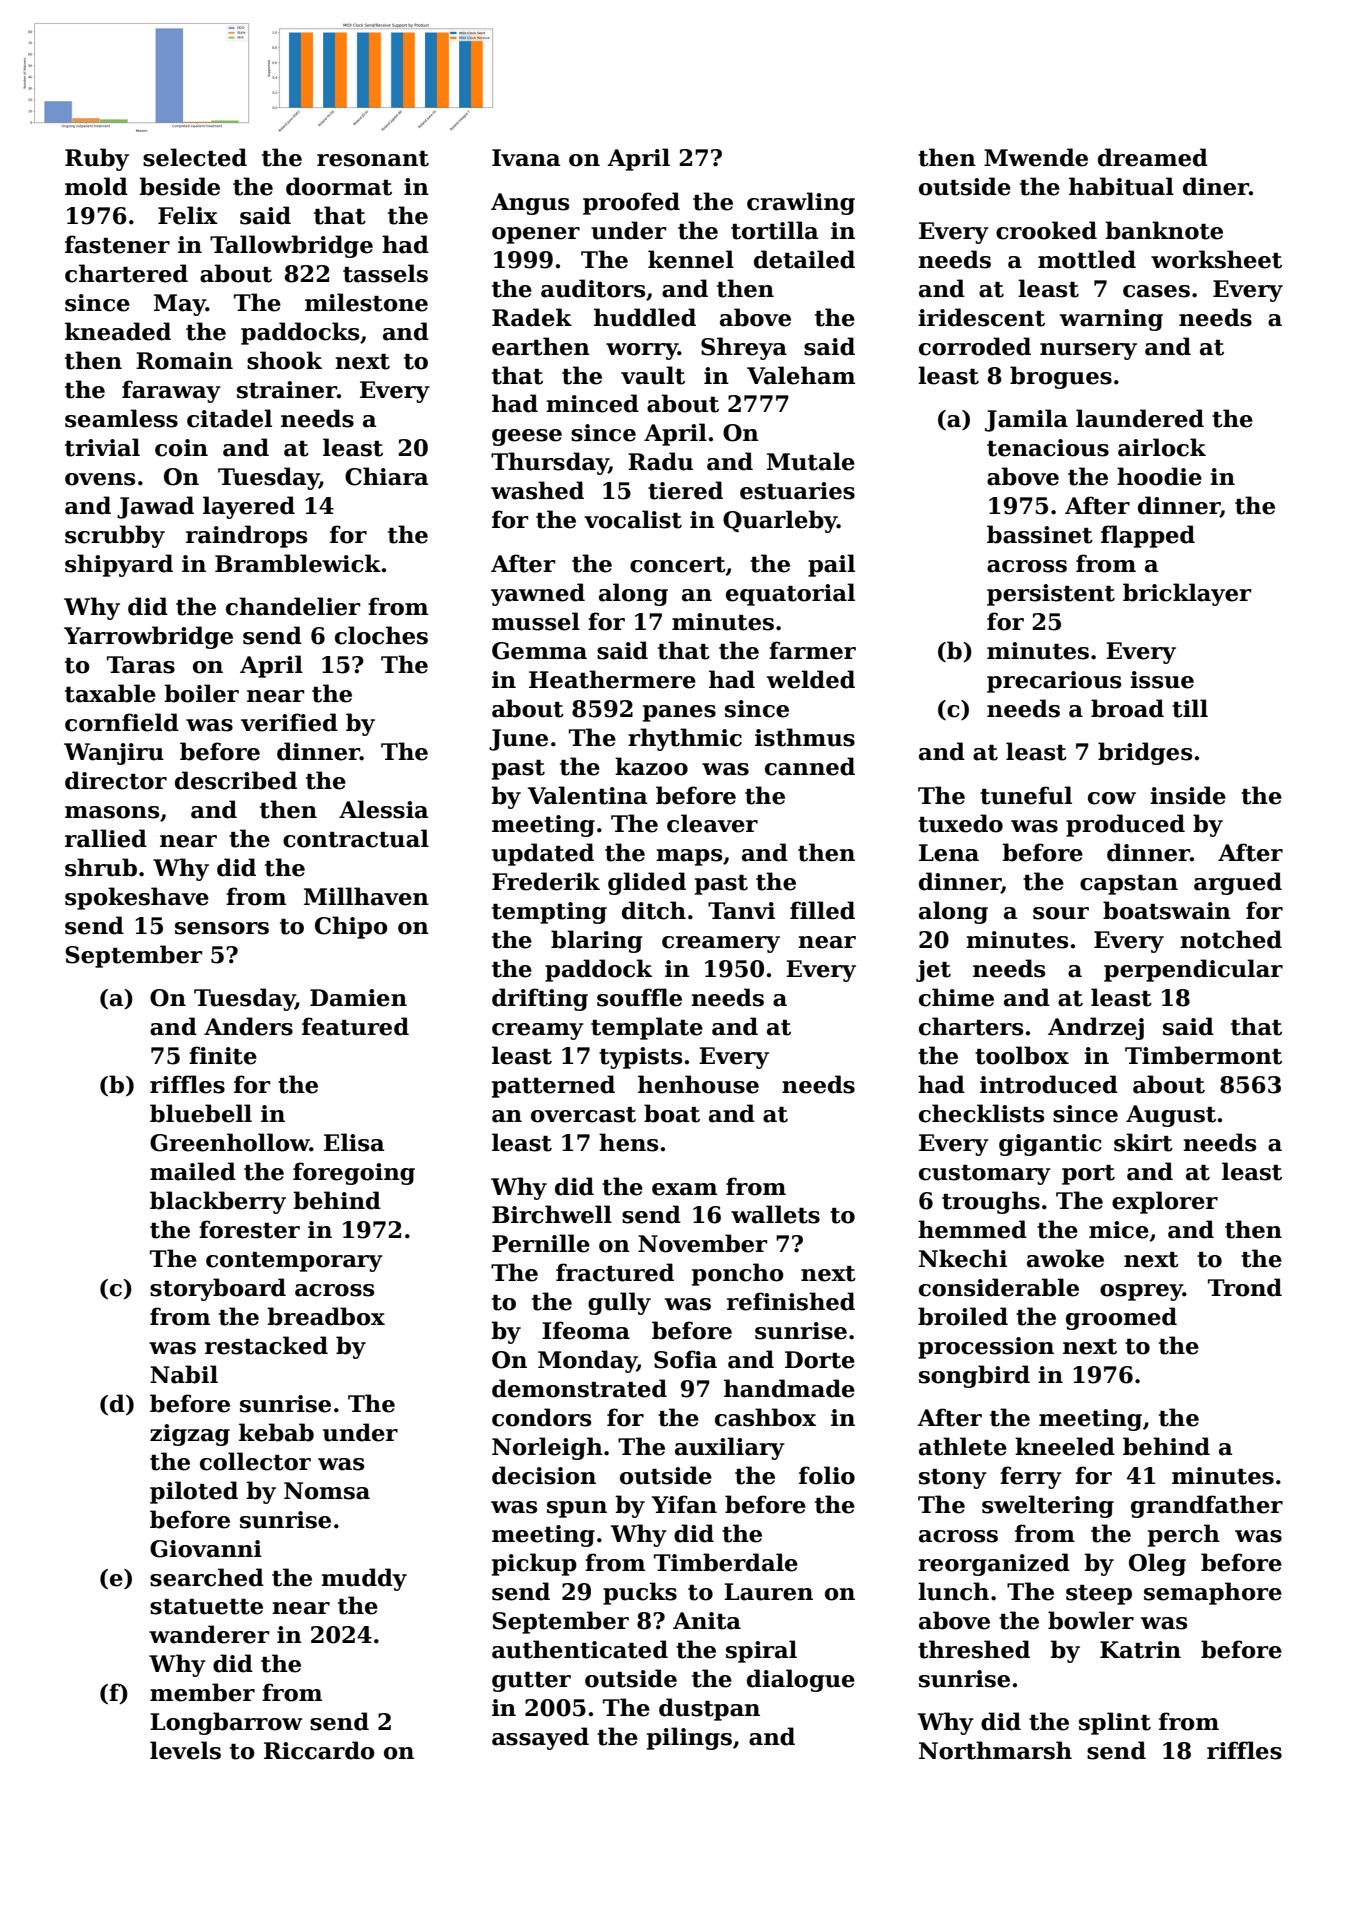 The height and width of the document is (1905, 1347). Describe the element at coordinates (593, 288) in the document. I see `auditors` at that location.
